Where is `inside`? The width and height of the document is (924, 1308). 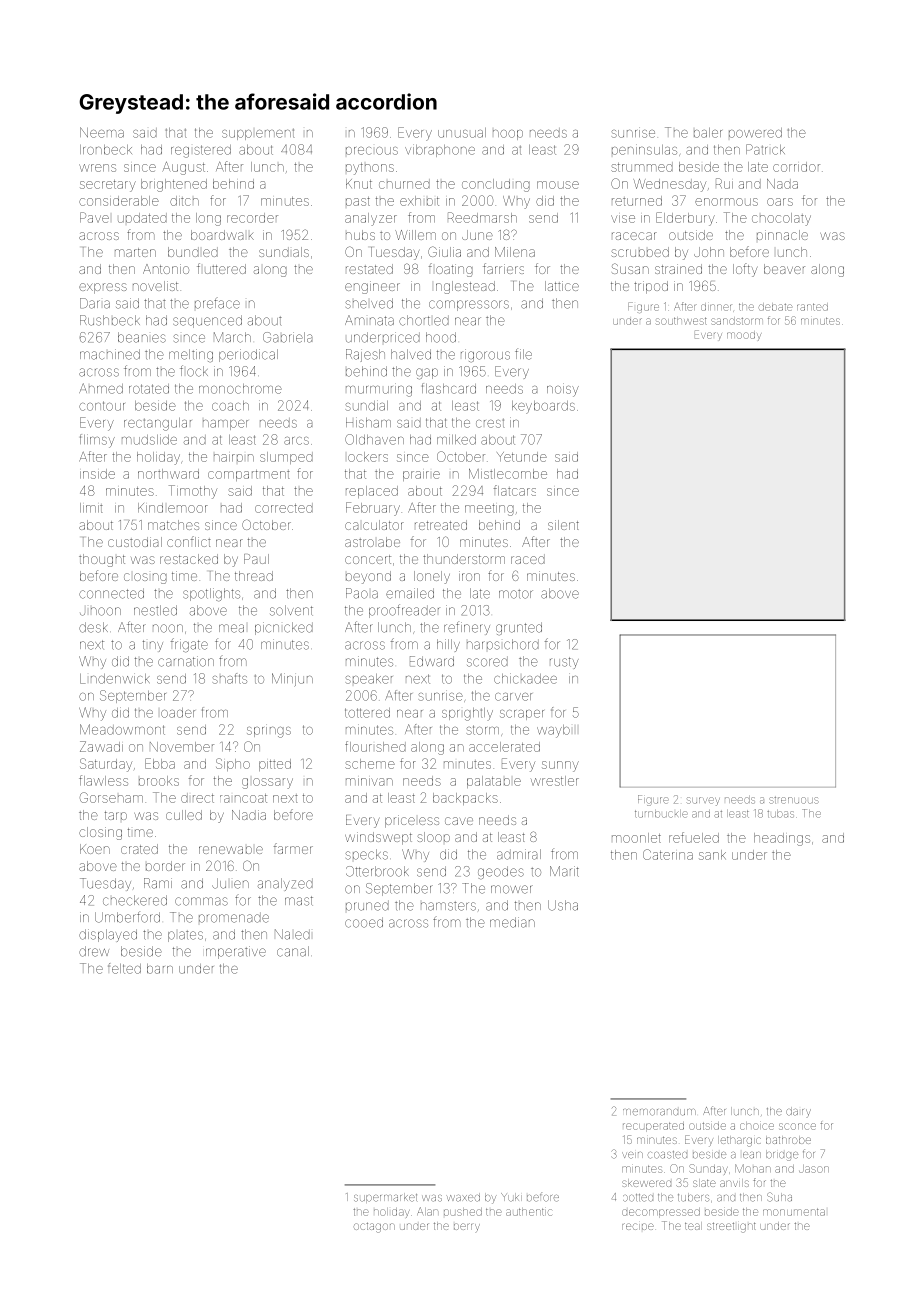 inside is located at coordinates (97, 474).
